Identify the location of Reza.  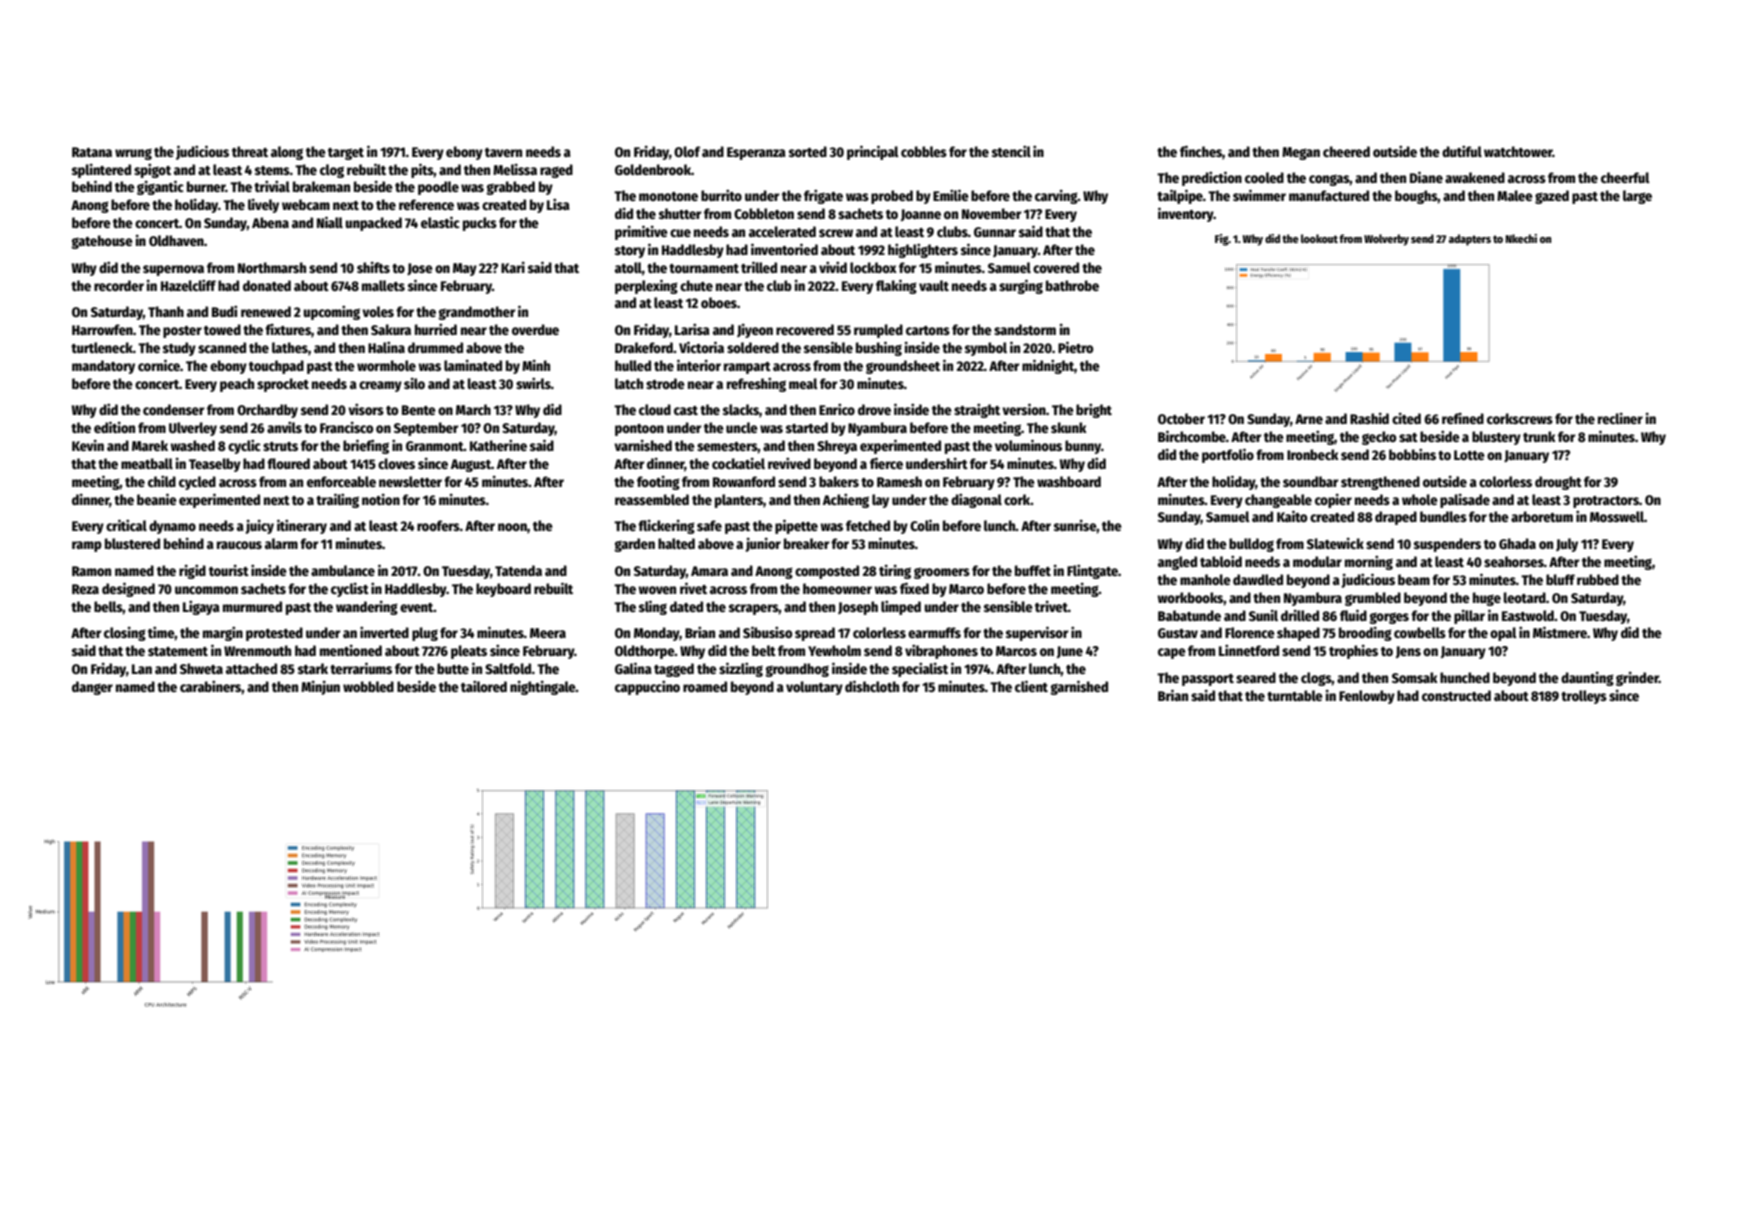
(85, 589).
